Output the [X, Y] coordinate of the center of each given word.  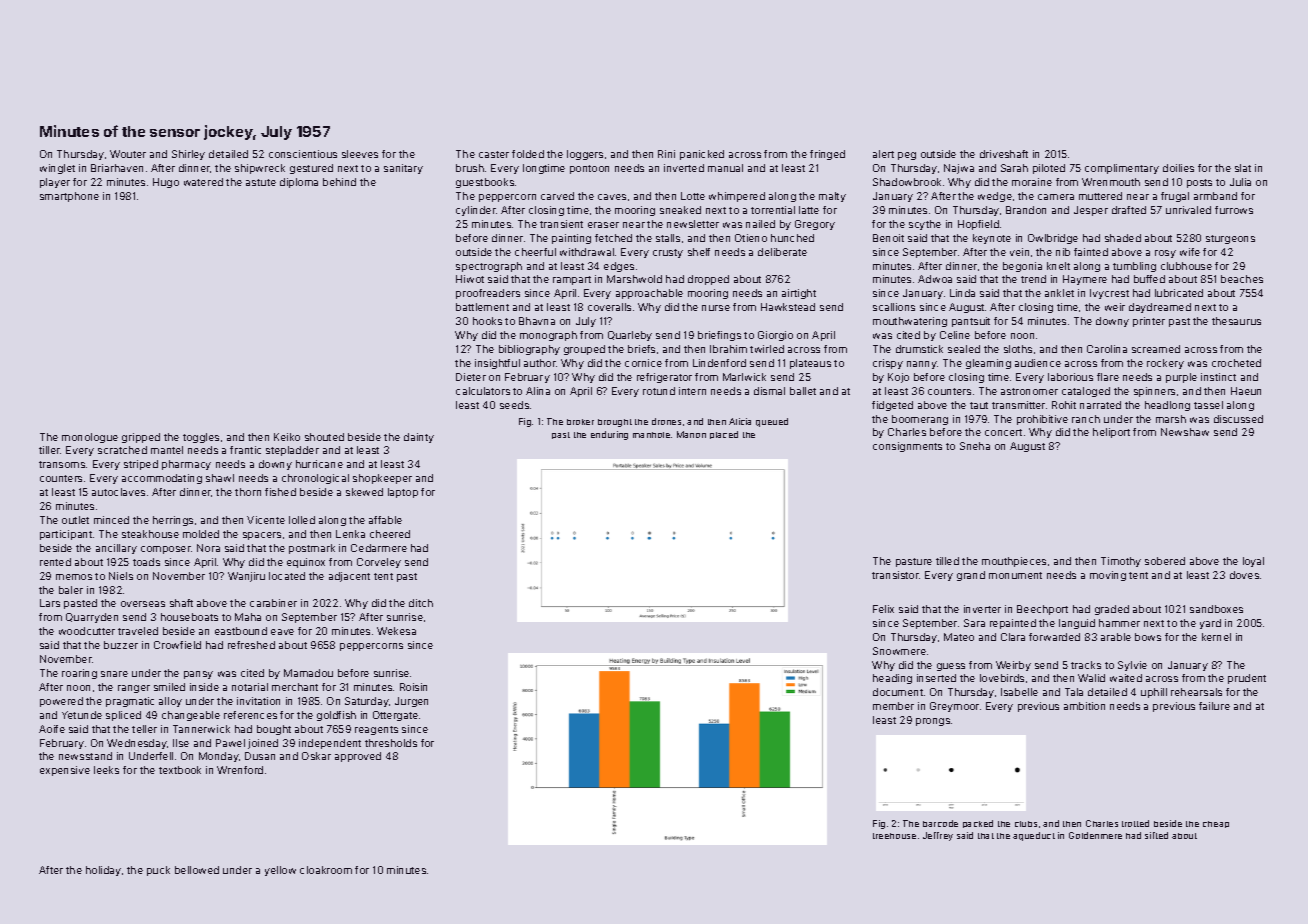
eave [282, 632]
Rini [666, 154]
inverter [982, 609]
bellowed [197, 870]
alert [883, 154]
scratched [122, 450]
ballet [803, 391]
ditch [421, 603]
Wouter [128, 154]
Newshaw [1185, 432]
